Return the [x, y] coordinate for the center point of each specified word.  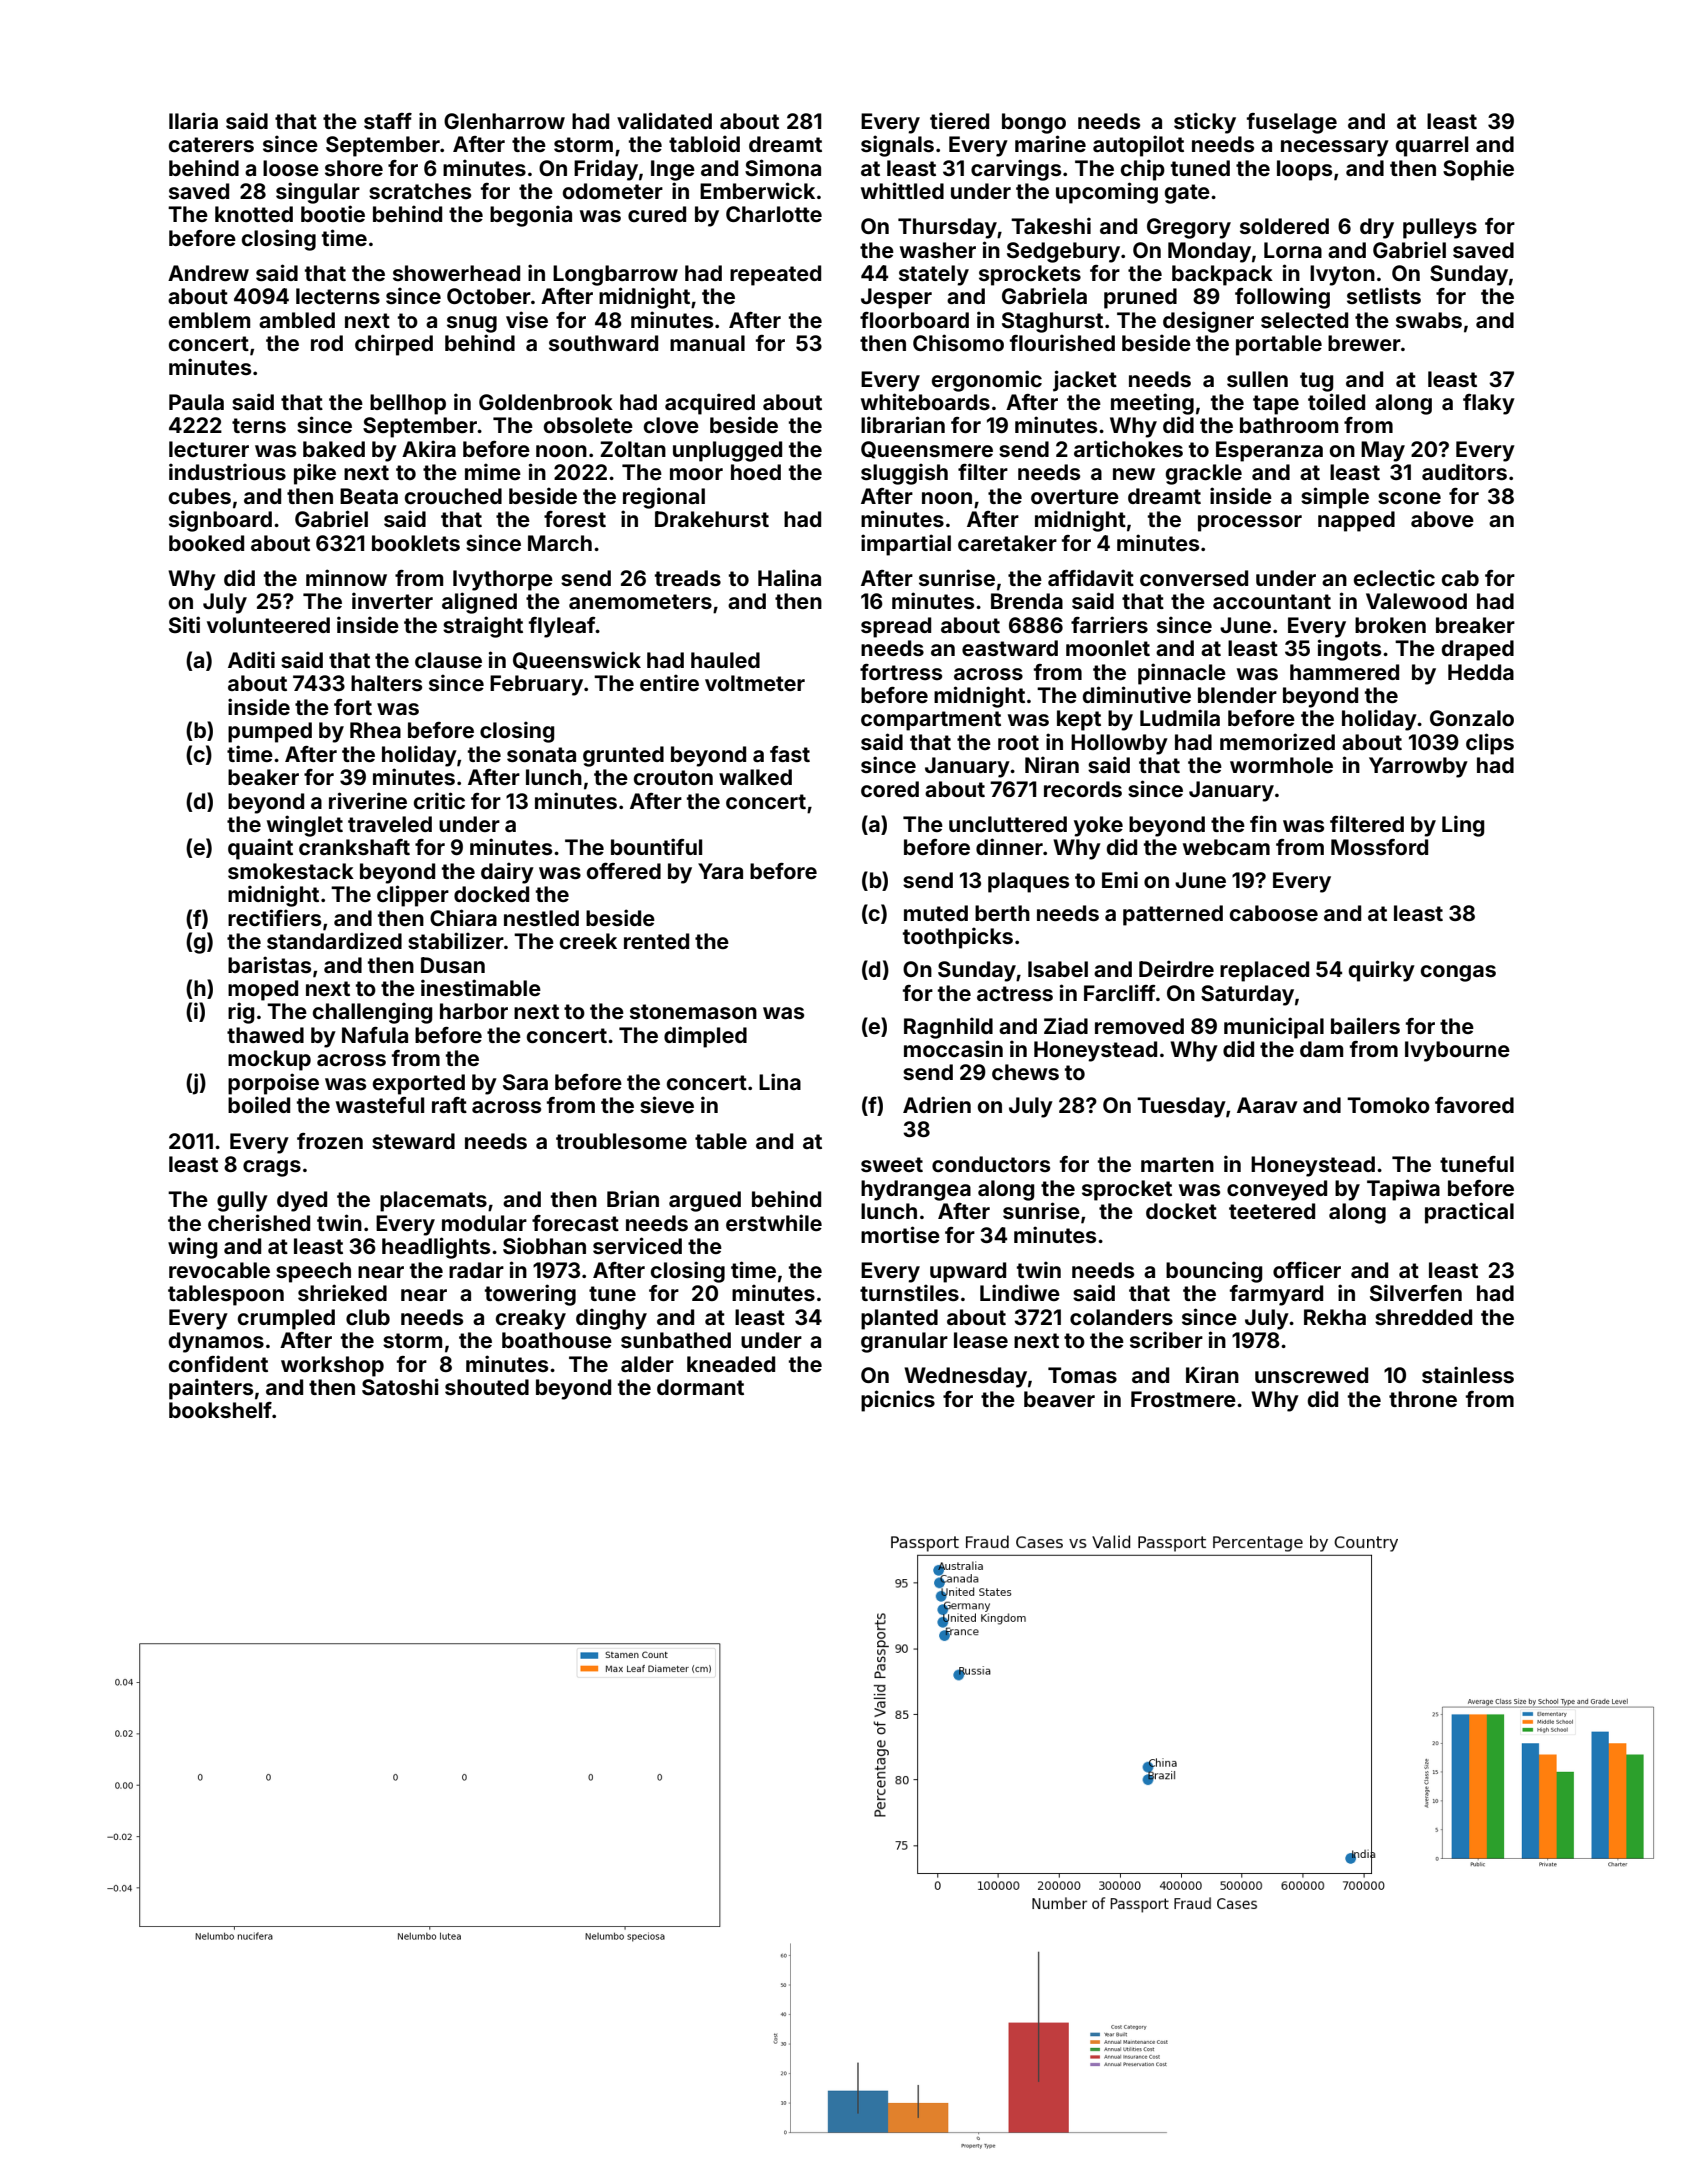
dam [1321, 1049]
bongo [1034, 123]
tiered [959, 120]
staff [388, 121]
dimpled [705, 1037]
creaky [531, 1319]
